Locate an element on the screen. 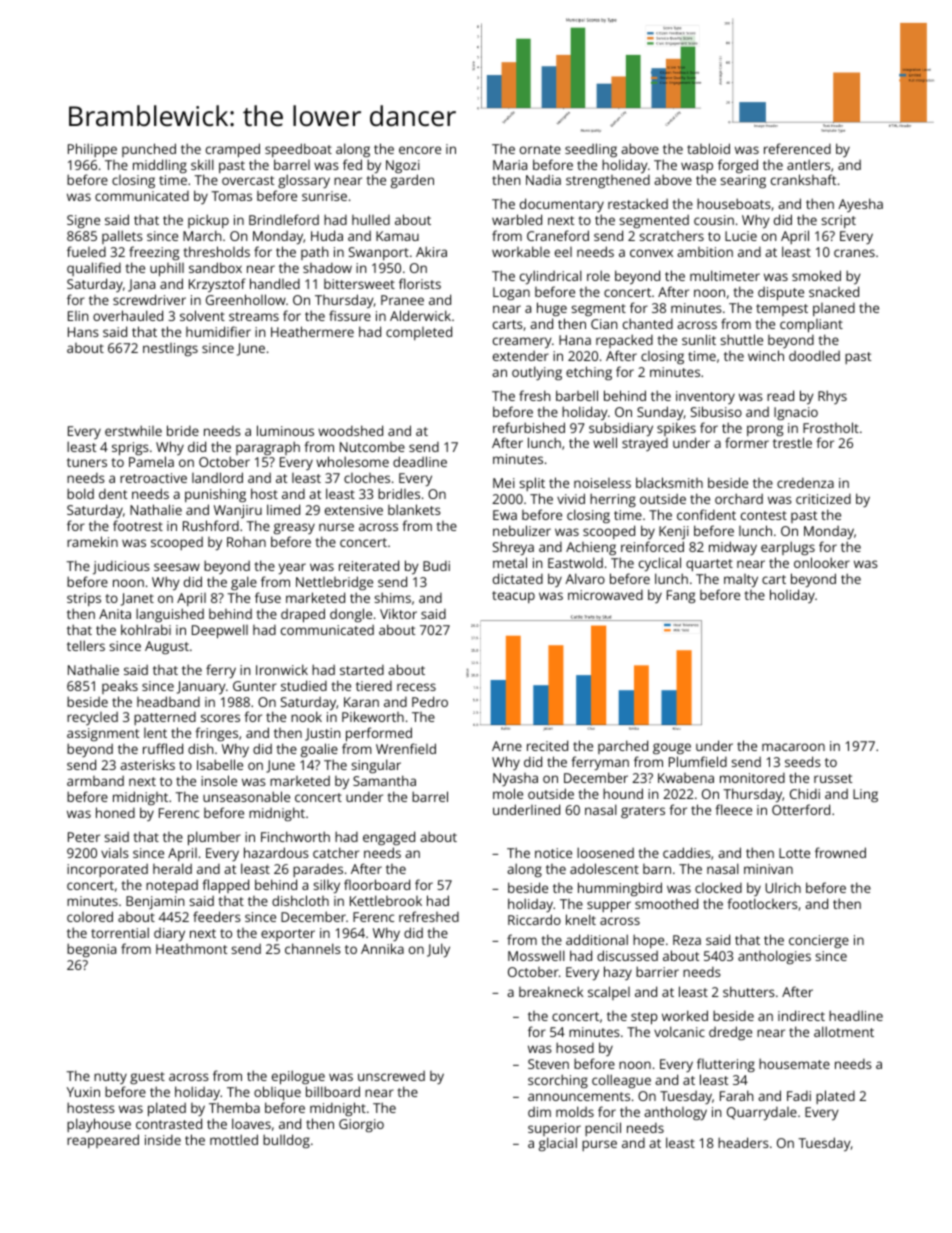 This screenshot has width=952, height=1233. seesaw is located at coordinates (177, 567).
